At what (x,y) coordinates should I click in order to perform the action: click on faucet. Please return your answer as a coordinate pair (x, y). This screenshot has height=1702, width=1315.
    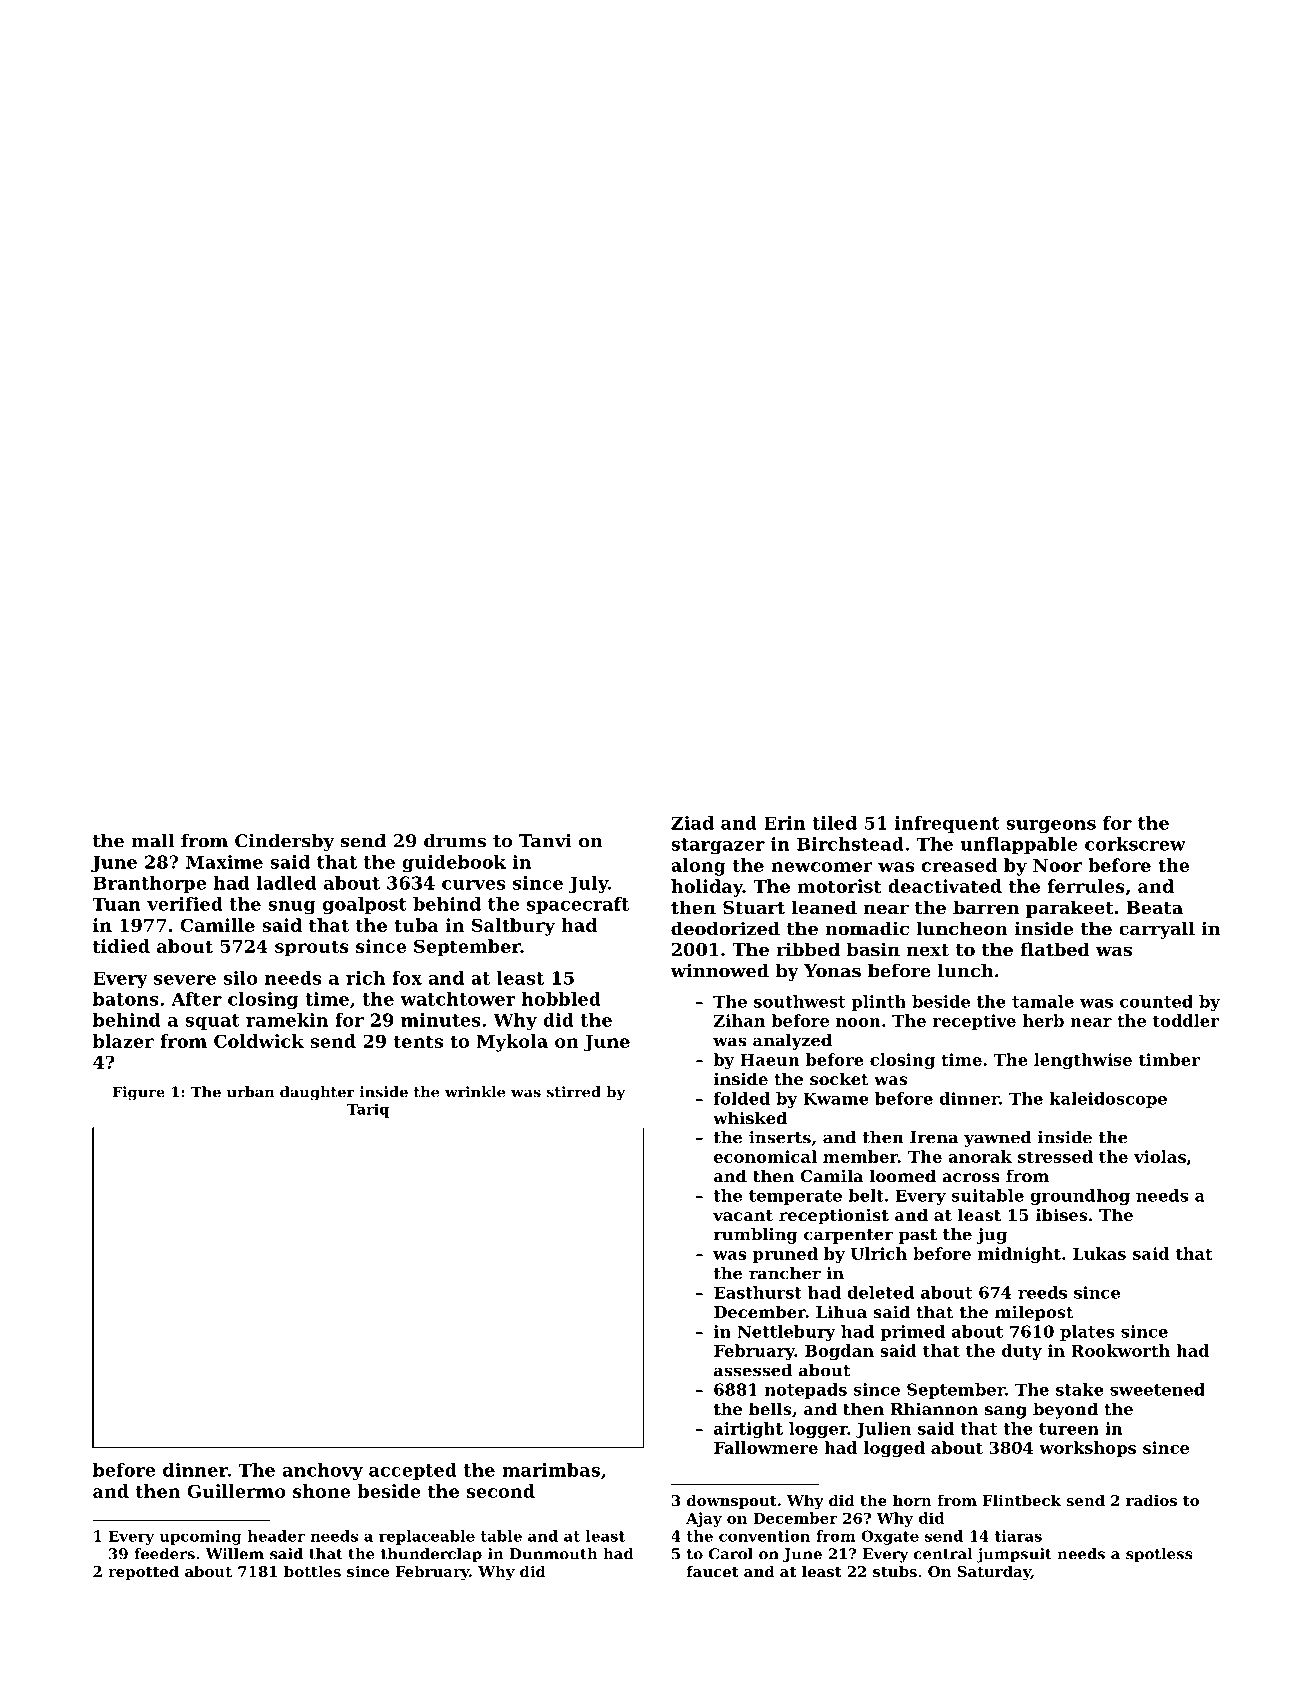
    Looking at the image, I should click on (713, 1571).
